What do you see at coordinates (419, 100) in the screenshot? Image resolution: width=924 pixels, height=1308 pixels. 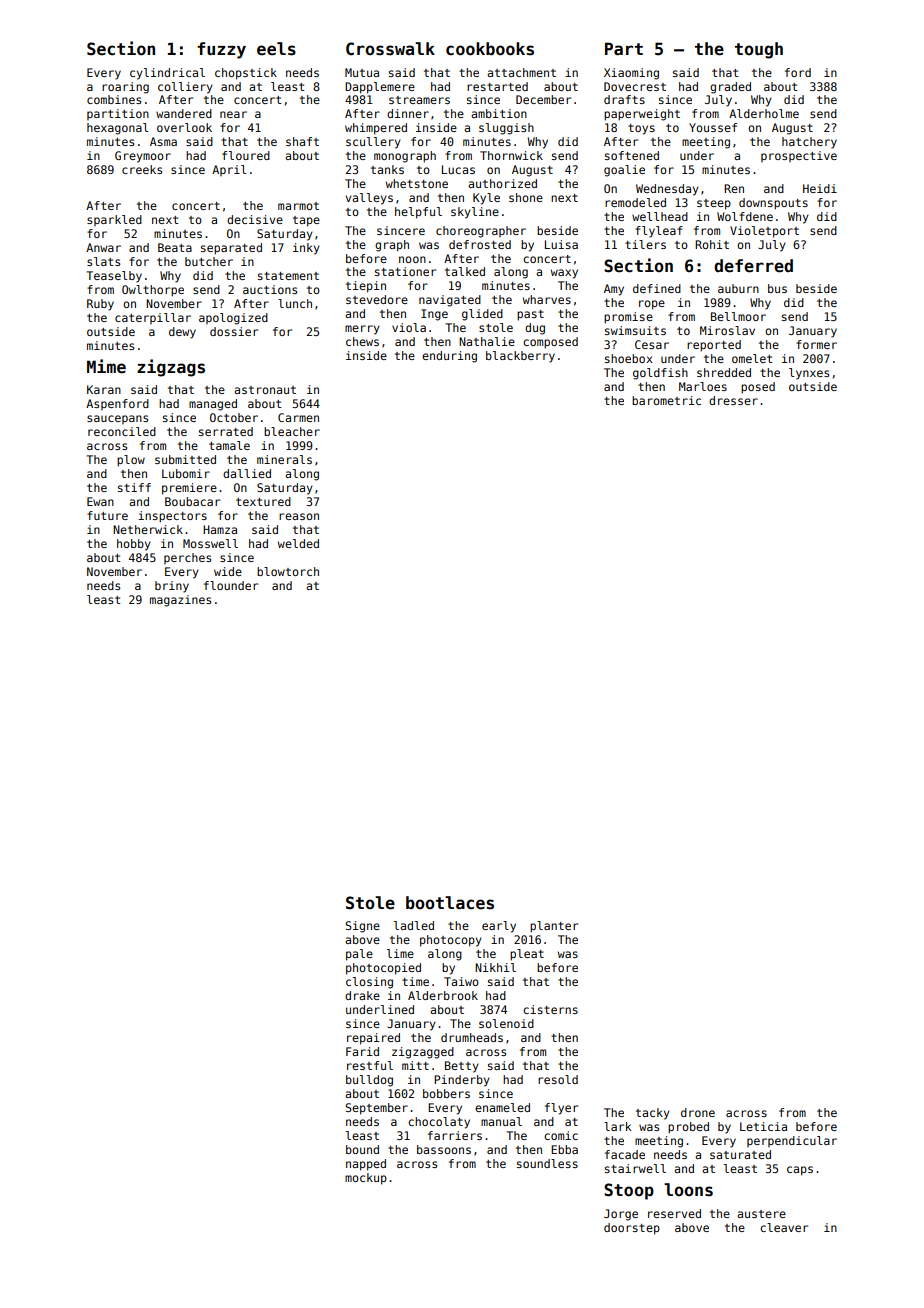 I see `streamers` at bounding box center [419, 100].
